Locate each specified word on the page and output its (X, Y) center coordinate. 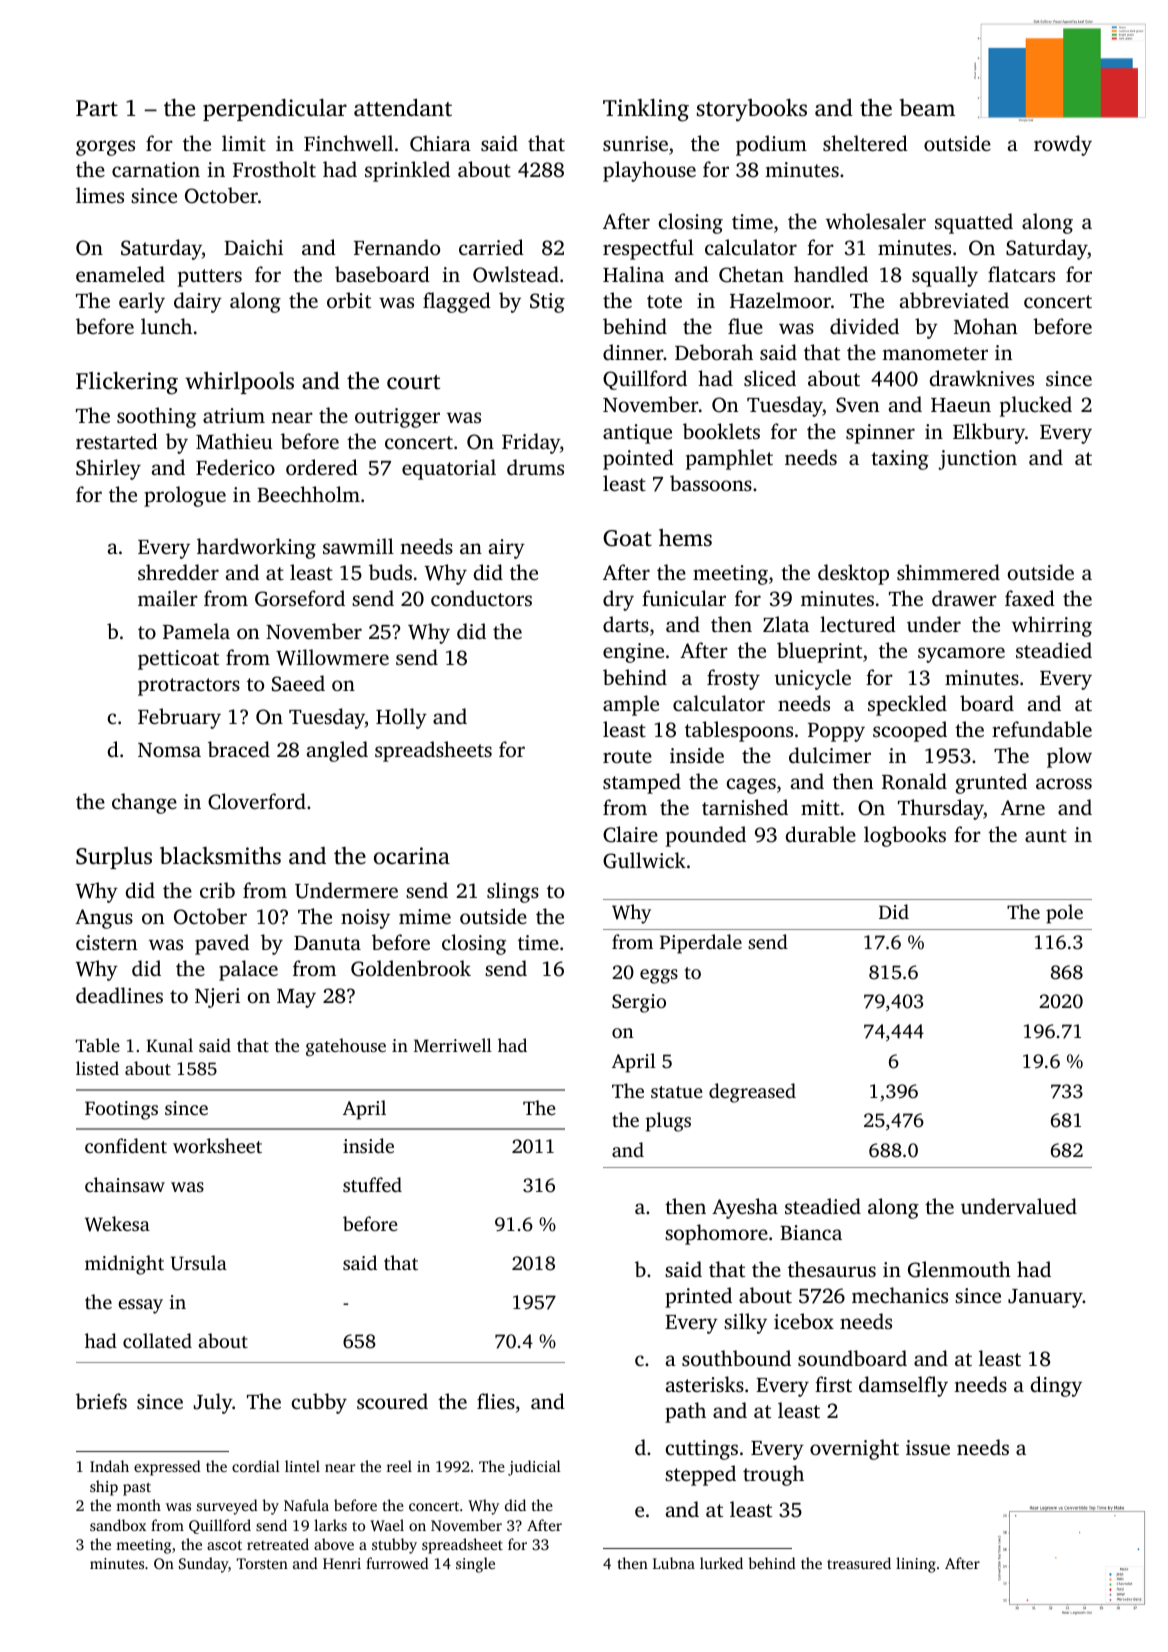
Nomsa (169, 750)
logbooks (905, 836)
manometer (935, 353)
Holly (401, 718)
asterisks (705, 1384)
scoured (392, 1401)
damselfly (903, 1386)
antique (637, 434)
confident (126, 1145)
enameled (120, 274)
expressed (167, 1468)
